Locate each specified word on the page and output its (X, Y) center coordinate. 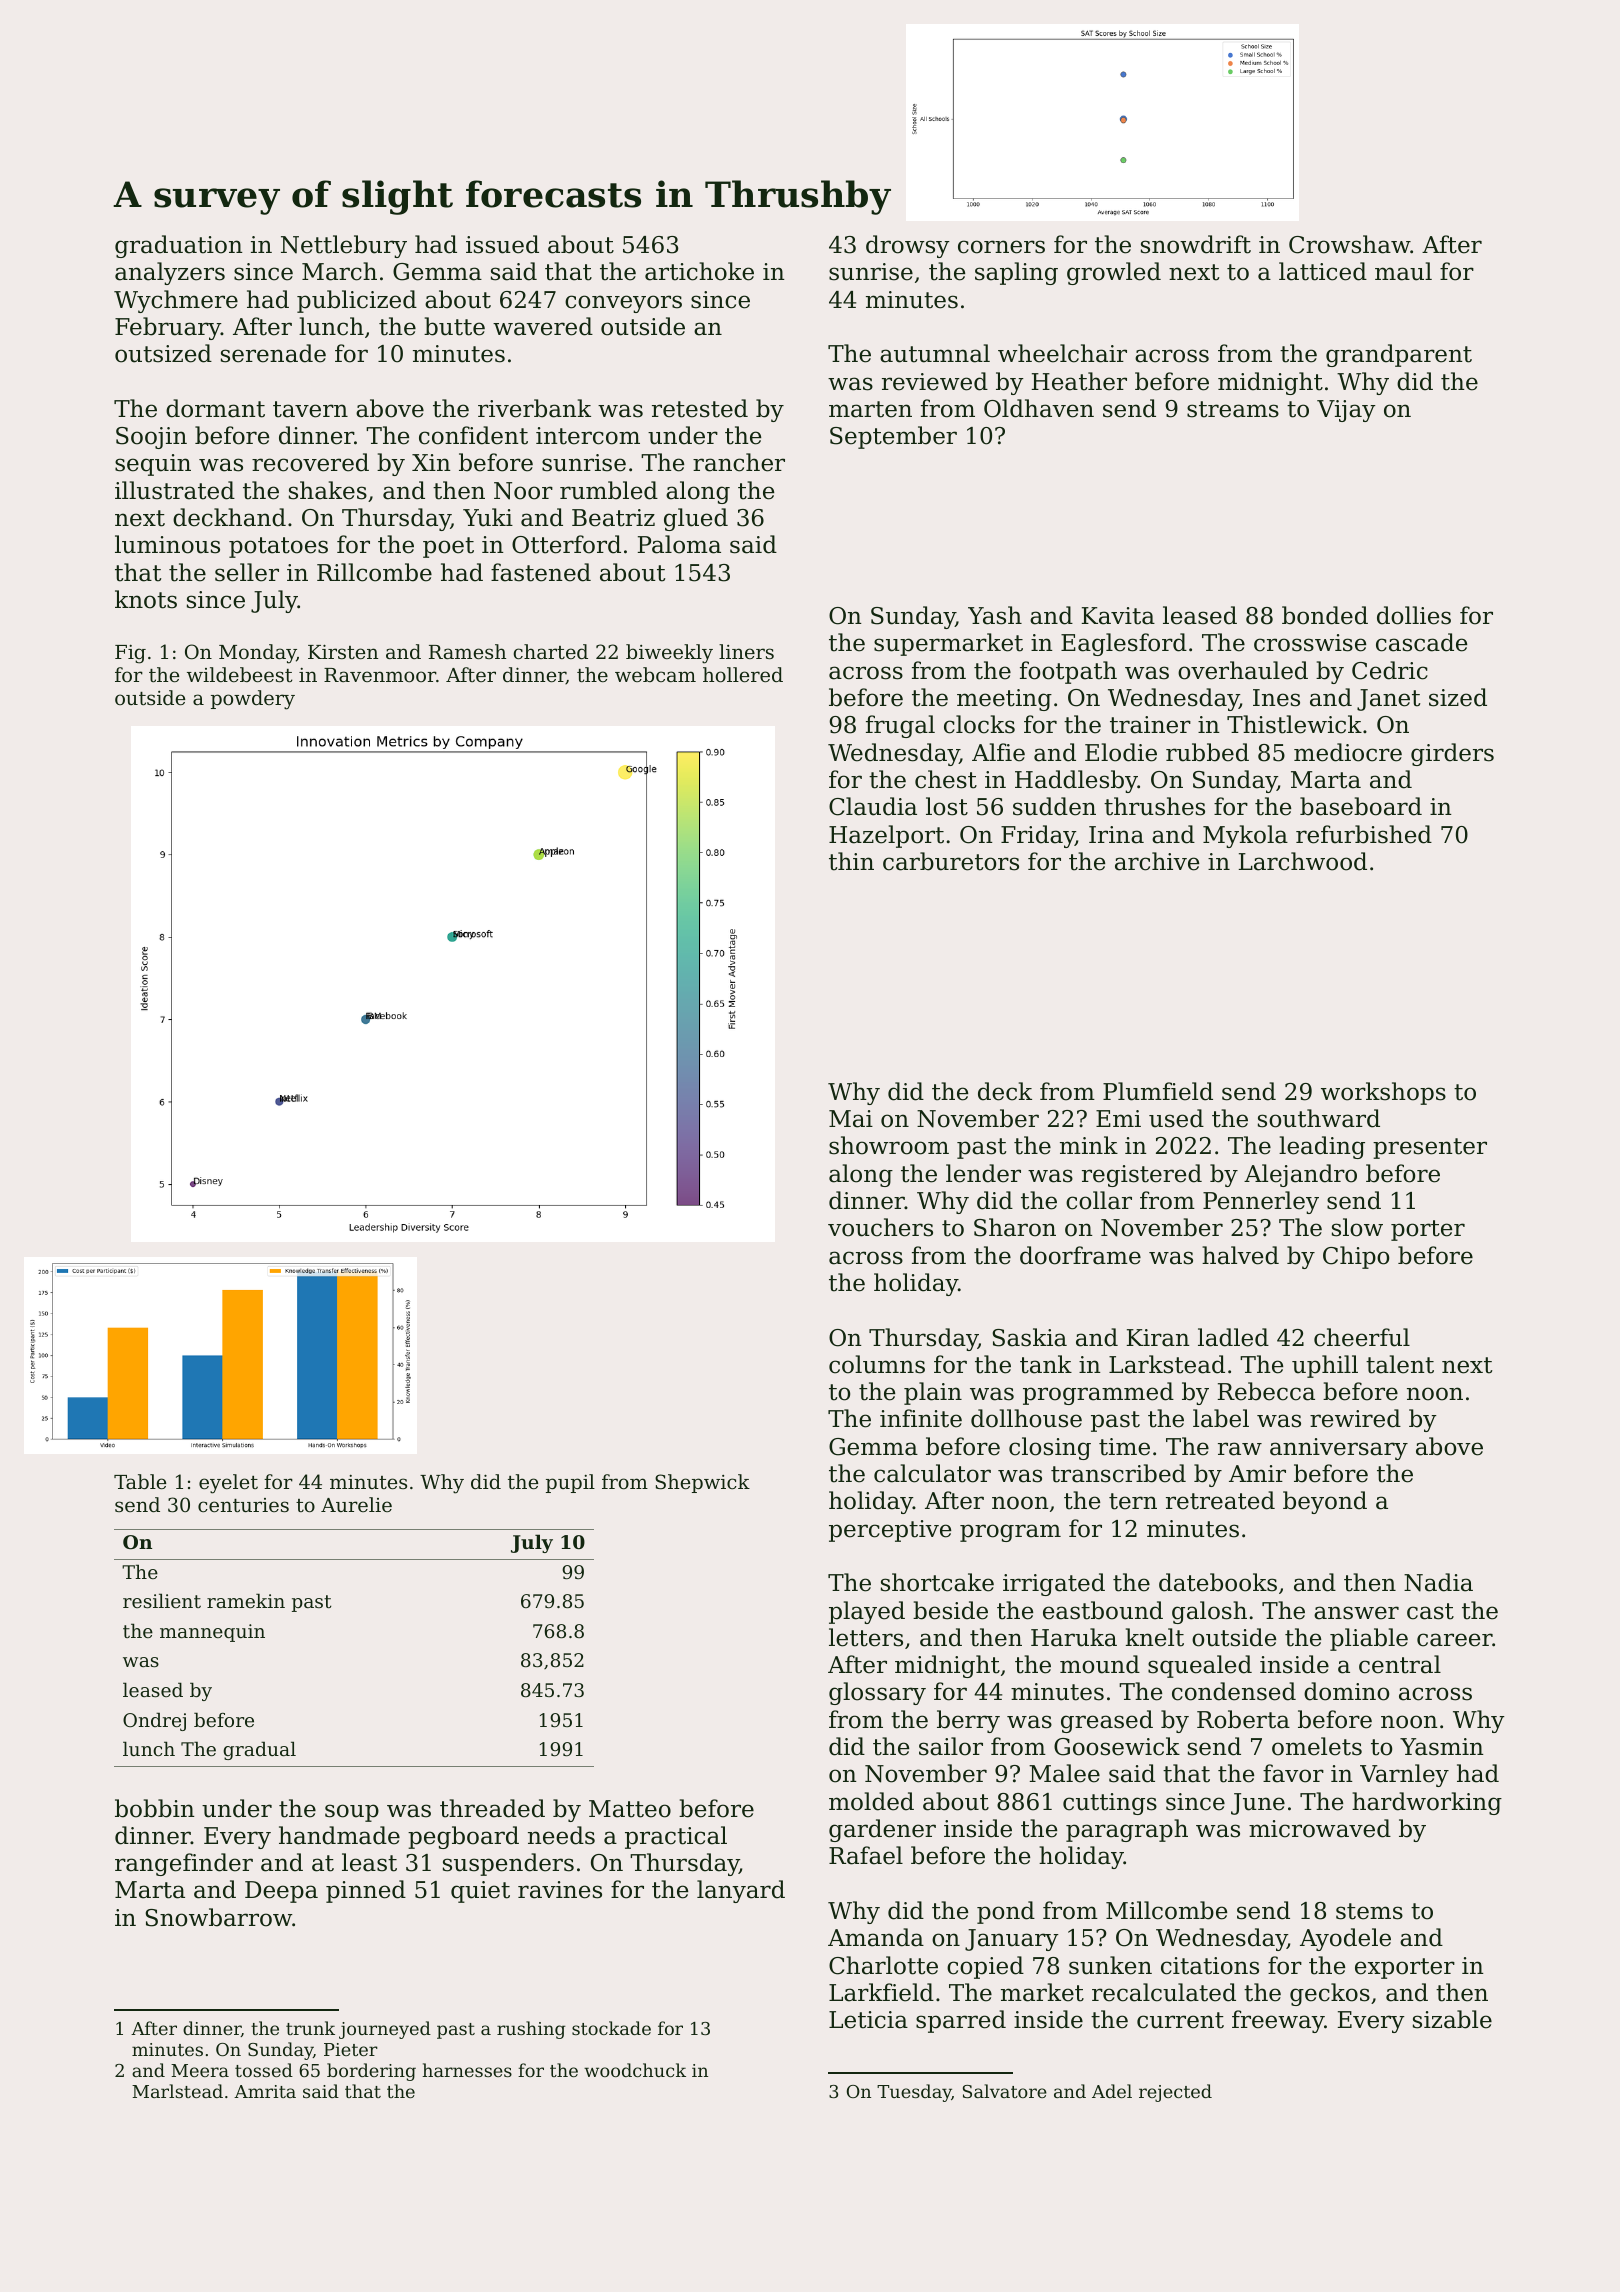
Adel (1112, 2091)
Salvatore (1005, 2091)
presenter (1430, 1148)
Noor (523, 491)
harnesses (467, 2070)
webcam (655, 674)
